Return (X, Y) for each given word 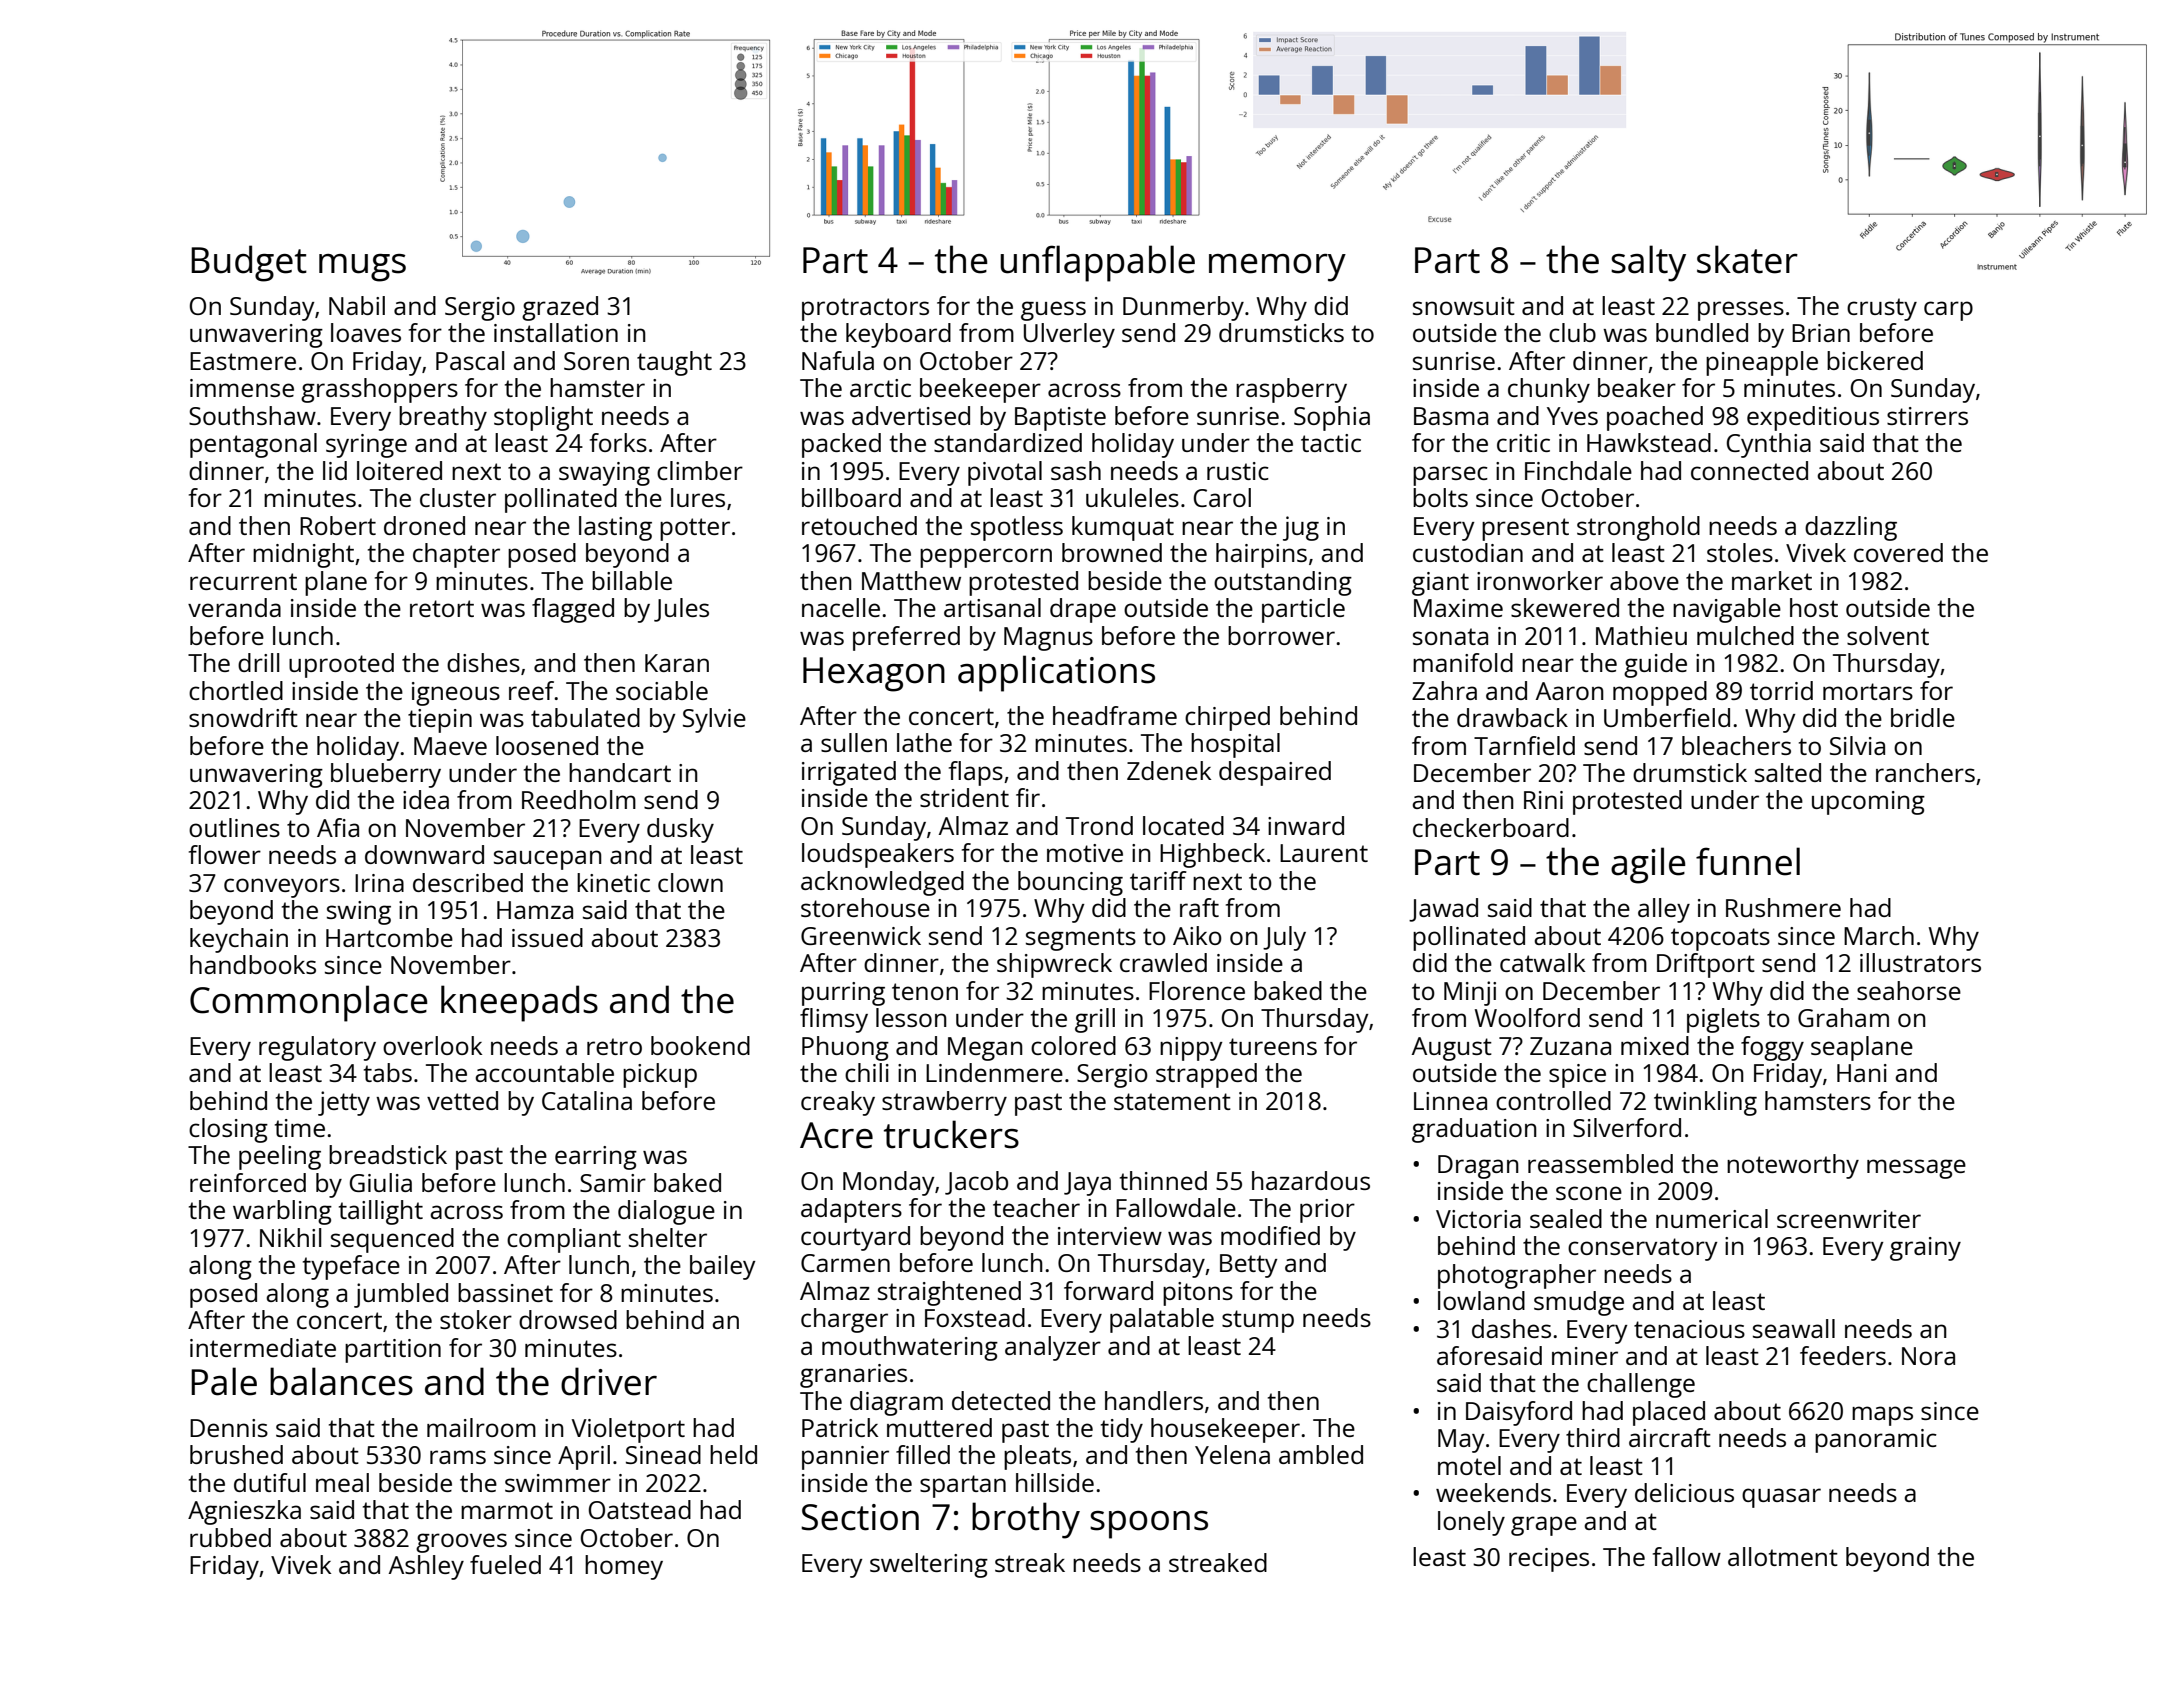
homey (624, 1567)
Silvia (1857, 745)
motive (1085, 853)
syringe (366, 446)
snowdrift (243, 717)
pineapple (1762, 363)
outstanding (1283, 583)
